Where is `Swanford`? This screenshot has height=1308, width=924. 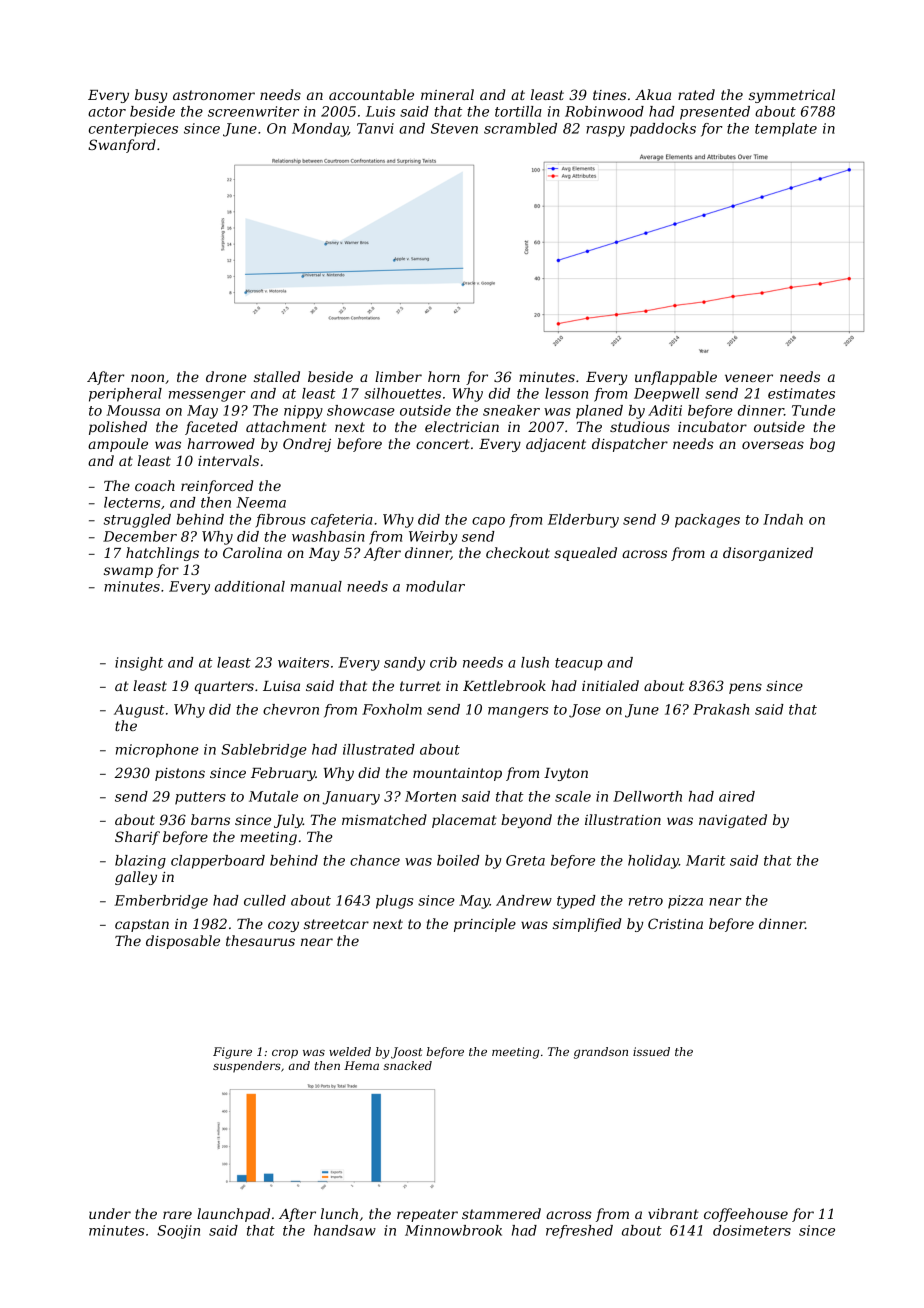 Swanford is located at coordinates (122, 146).
